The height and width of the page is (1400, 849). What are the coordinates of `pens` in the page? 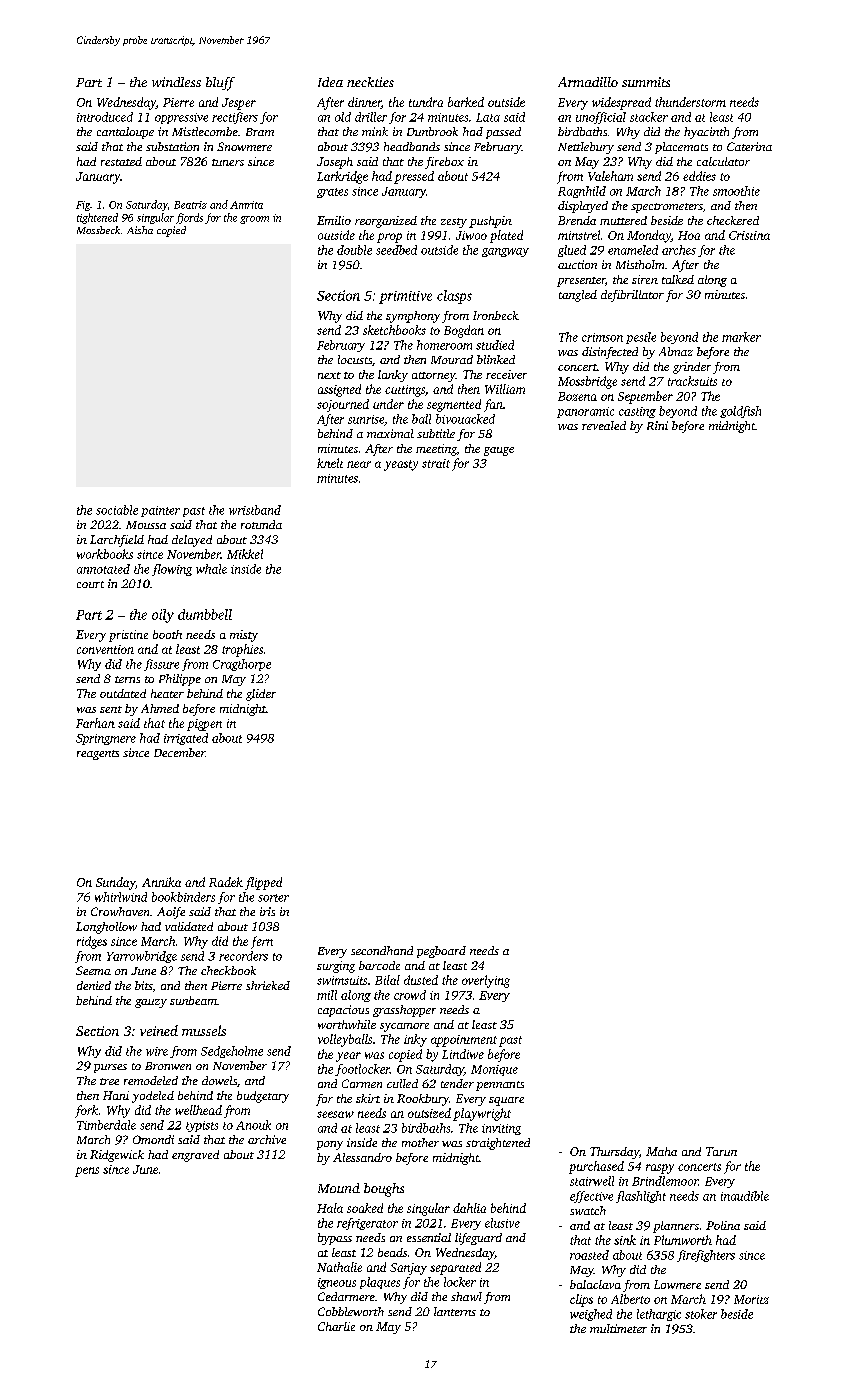 It's located at (87, 1172).
